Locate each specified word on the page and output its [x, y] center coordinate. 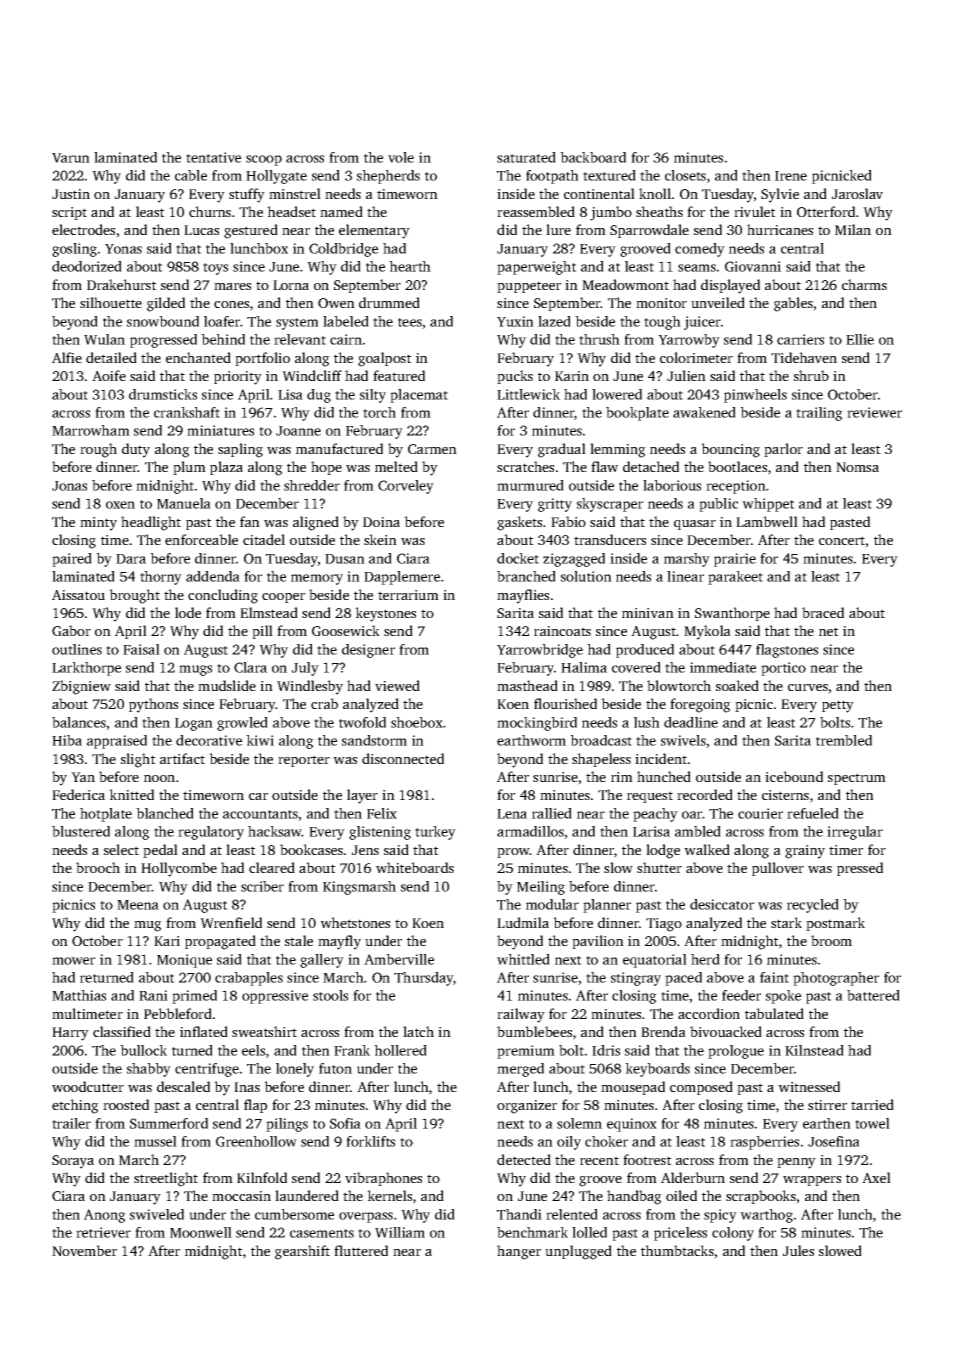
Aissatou [78, 595]
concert [842, 542]
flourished [565, 703]
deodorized [87, 266]
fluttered [361, 1250]
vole [401, 157]
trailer [71, 1123]
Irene [791, 176]
